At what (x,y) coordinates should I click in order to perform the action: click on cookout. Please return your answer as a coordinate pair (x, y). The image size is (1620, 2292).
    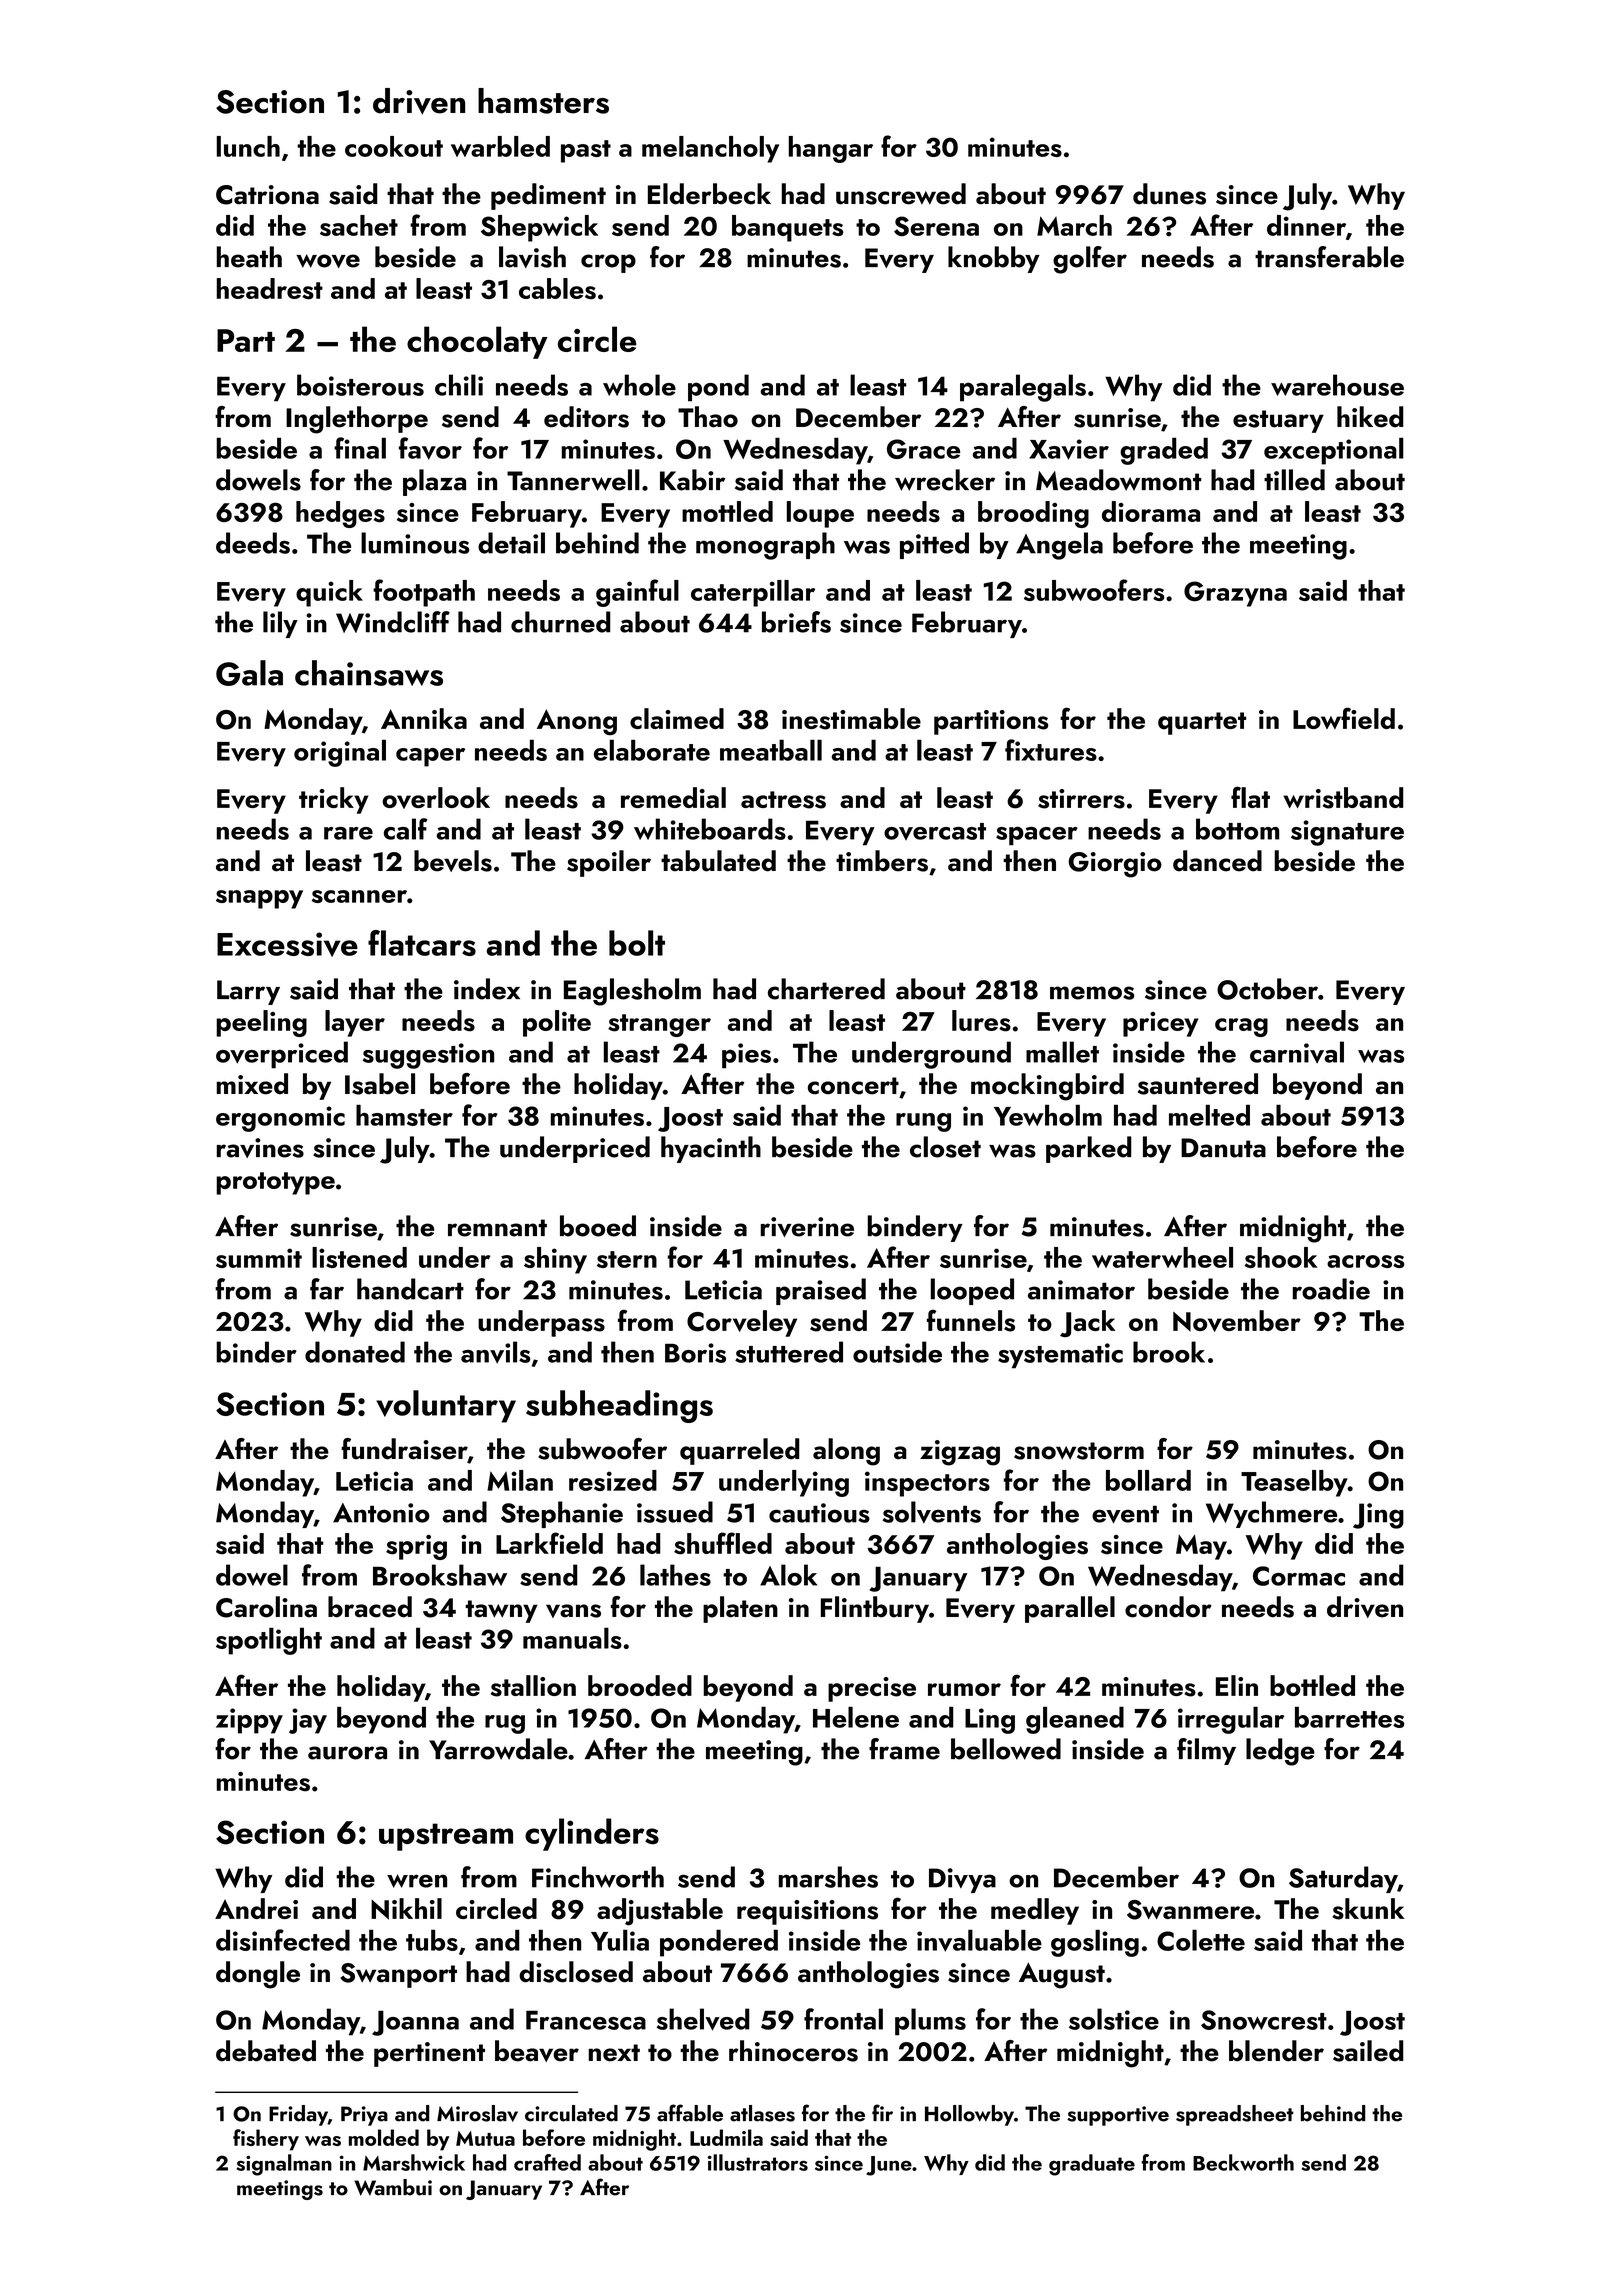
    Looking at the image, I should click on (394, 146).
